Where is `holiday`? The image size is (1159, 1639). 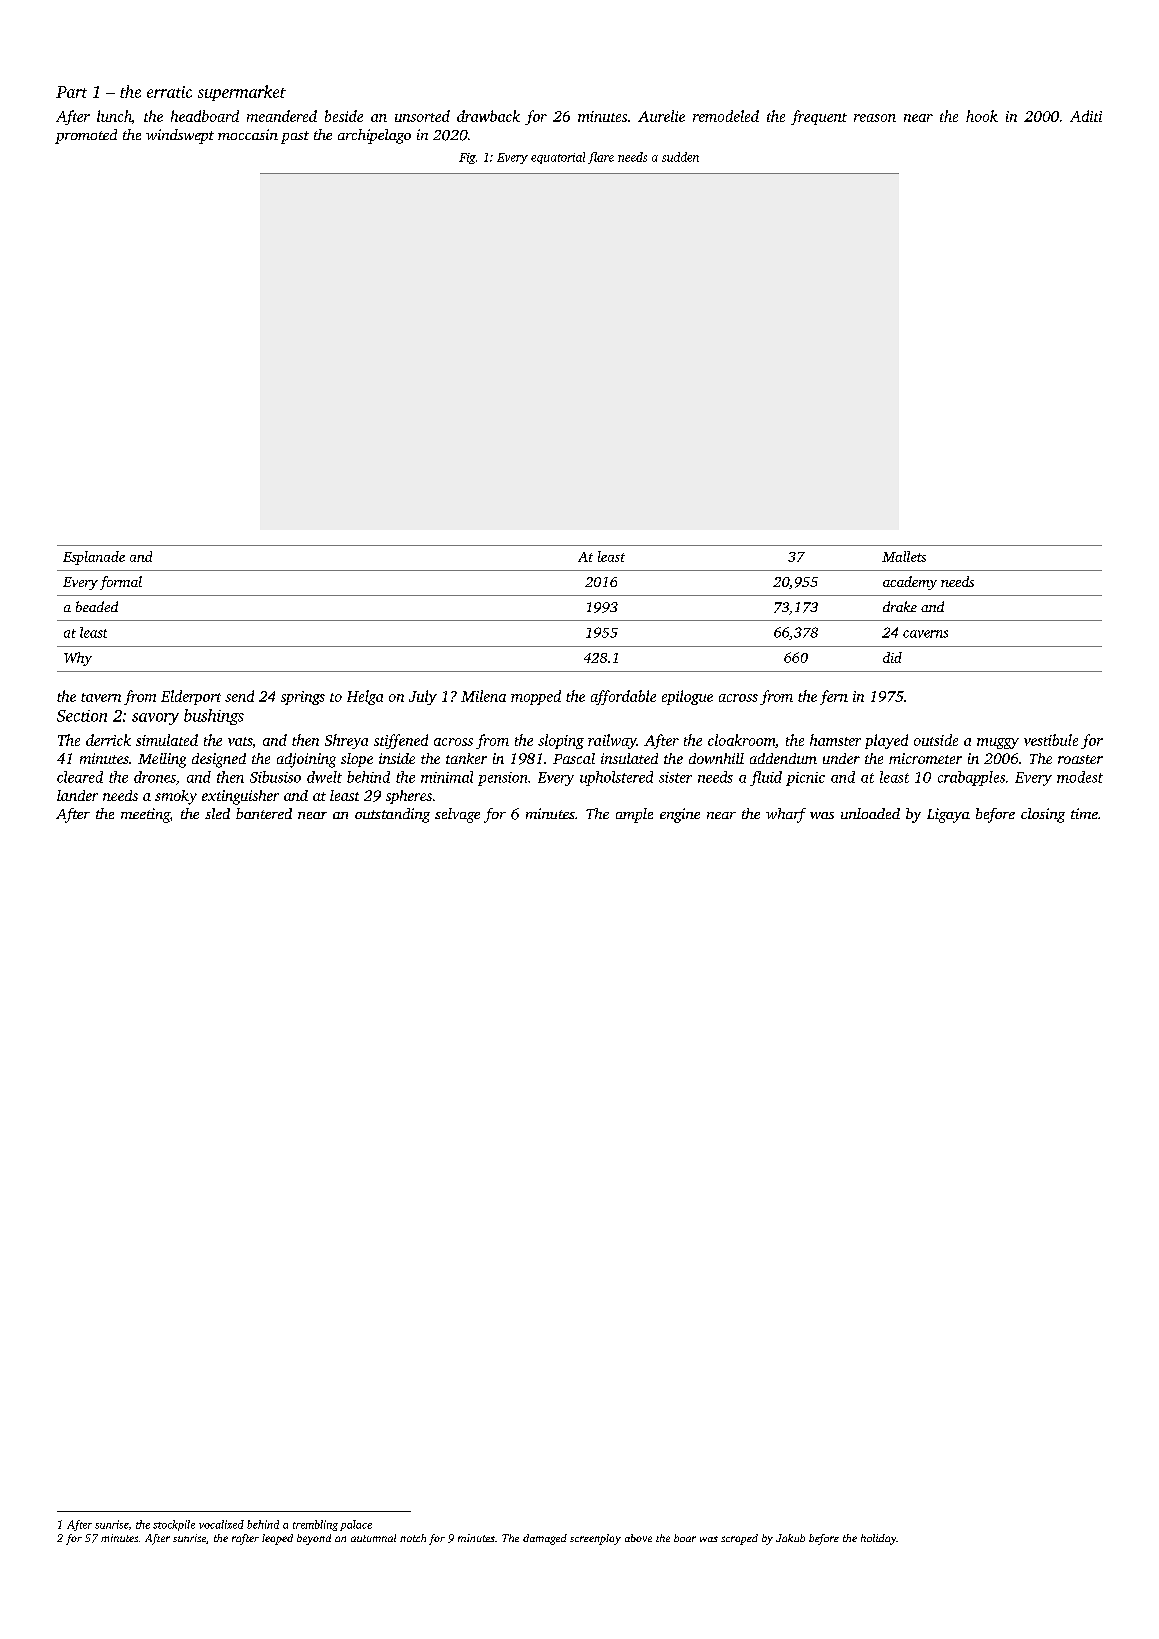 holiday is located at coordinates (879, 1539).
